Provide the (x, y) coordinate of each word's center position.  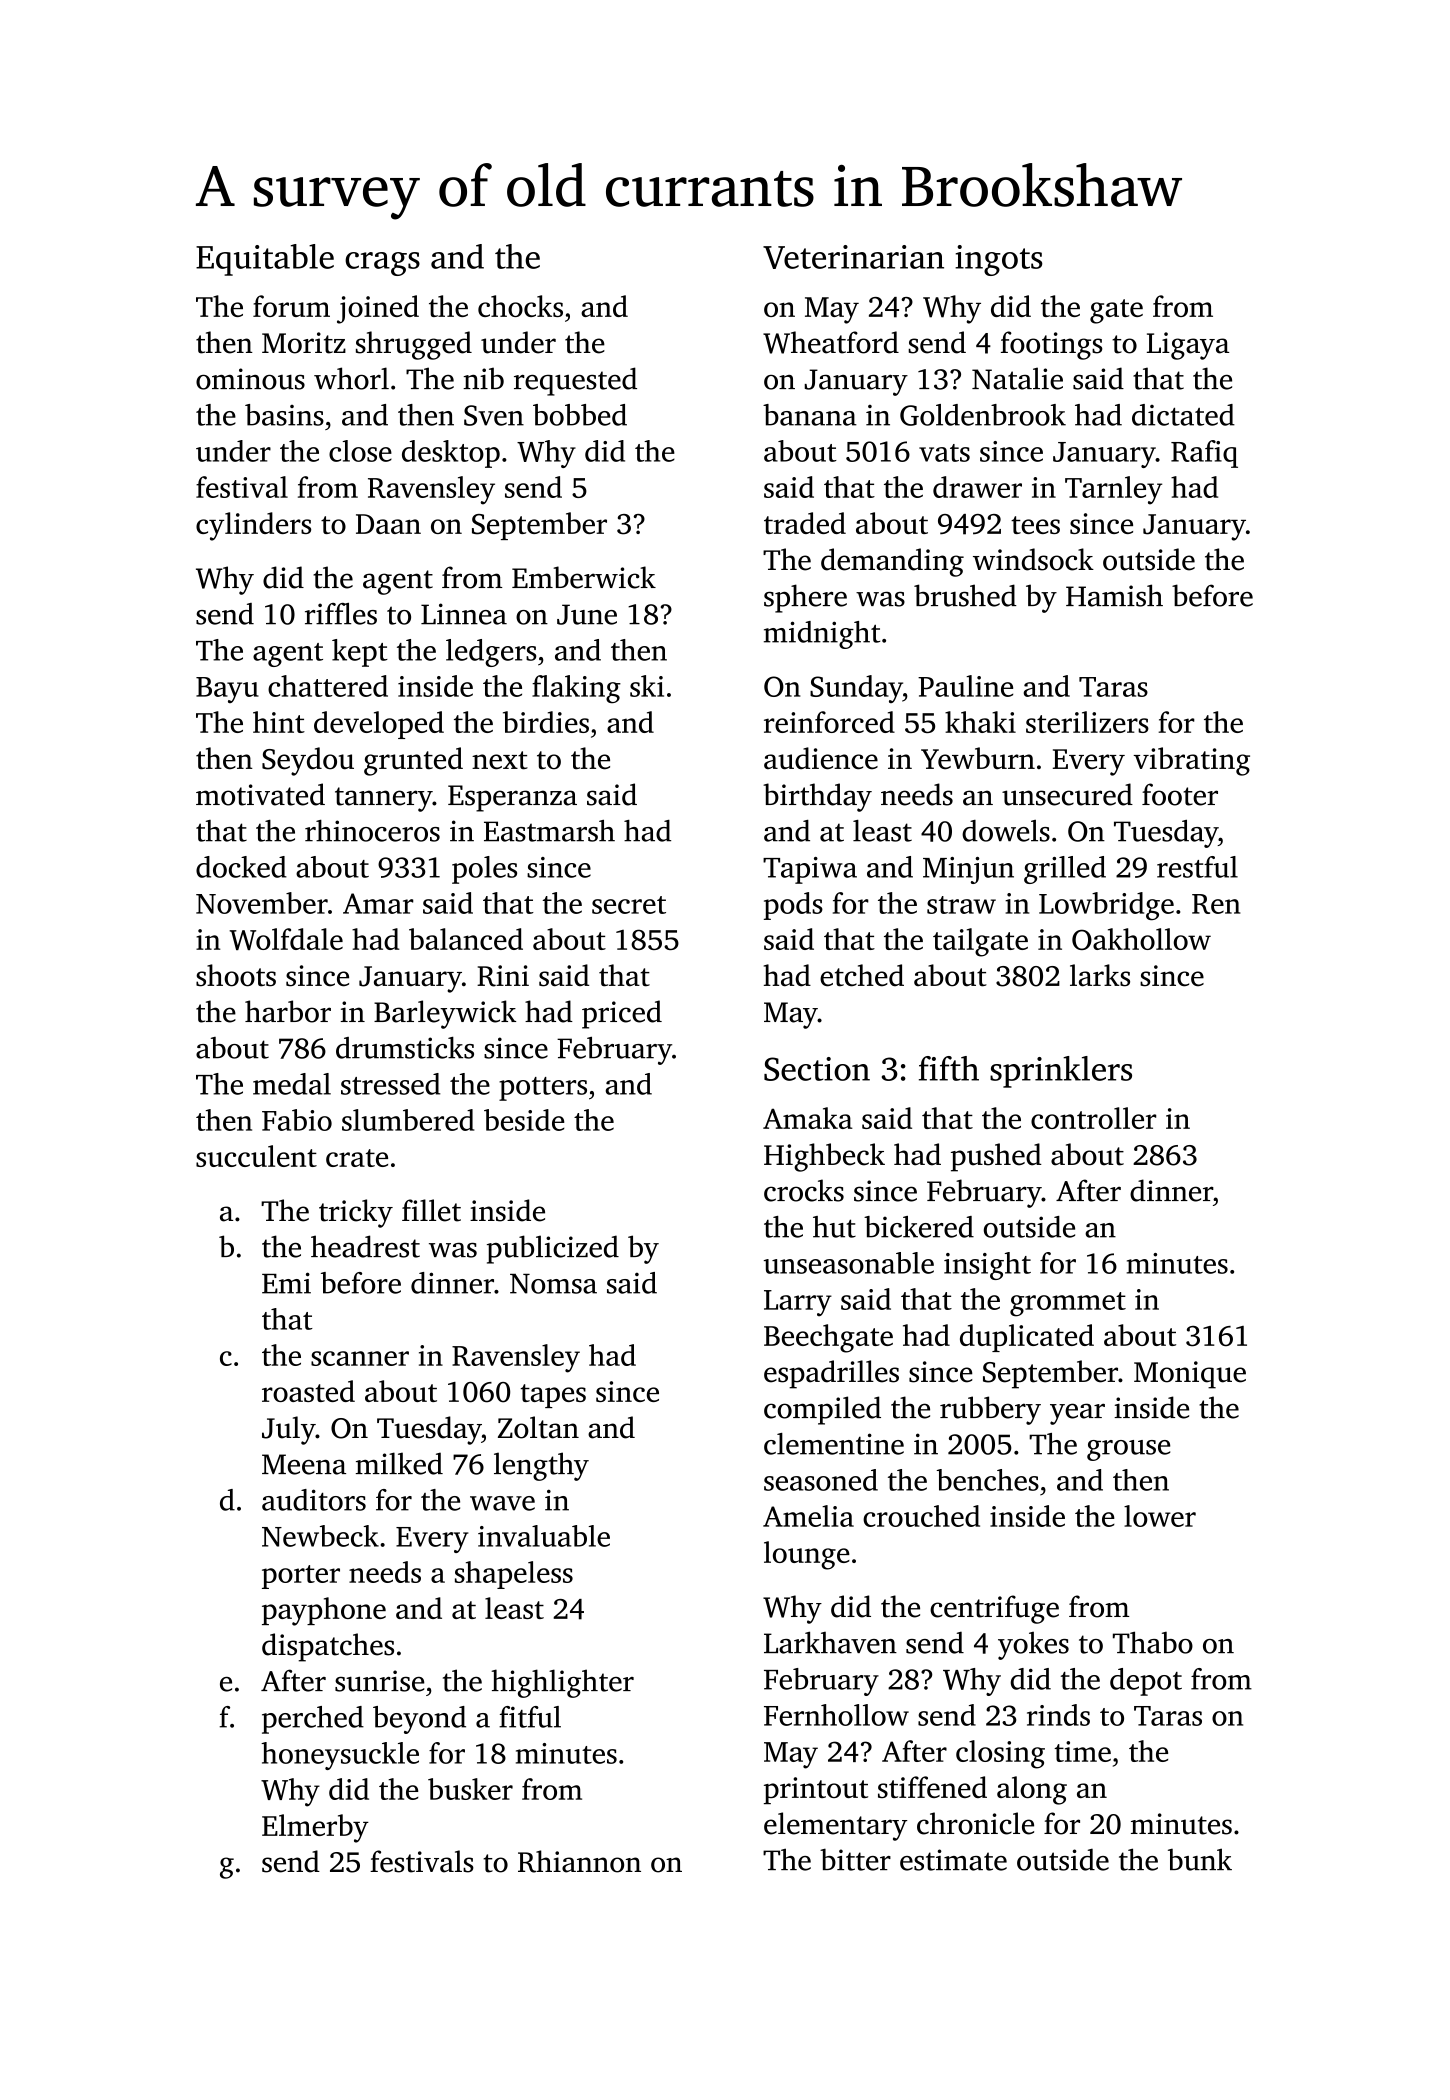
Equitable (265, 260)
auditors (314, 1500)
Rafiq (1204, 454)
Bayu (227, 690)
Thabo (1153, 1642)
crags (382, 264)
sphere (805, 598)
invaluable (544, 1536)
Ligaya (1188, 346)
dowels (1006, 831)
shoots (236, 975)
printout (816, 1790)
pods (793, 906)
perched (313, 1720)
